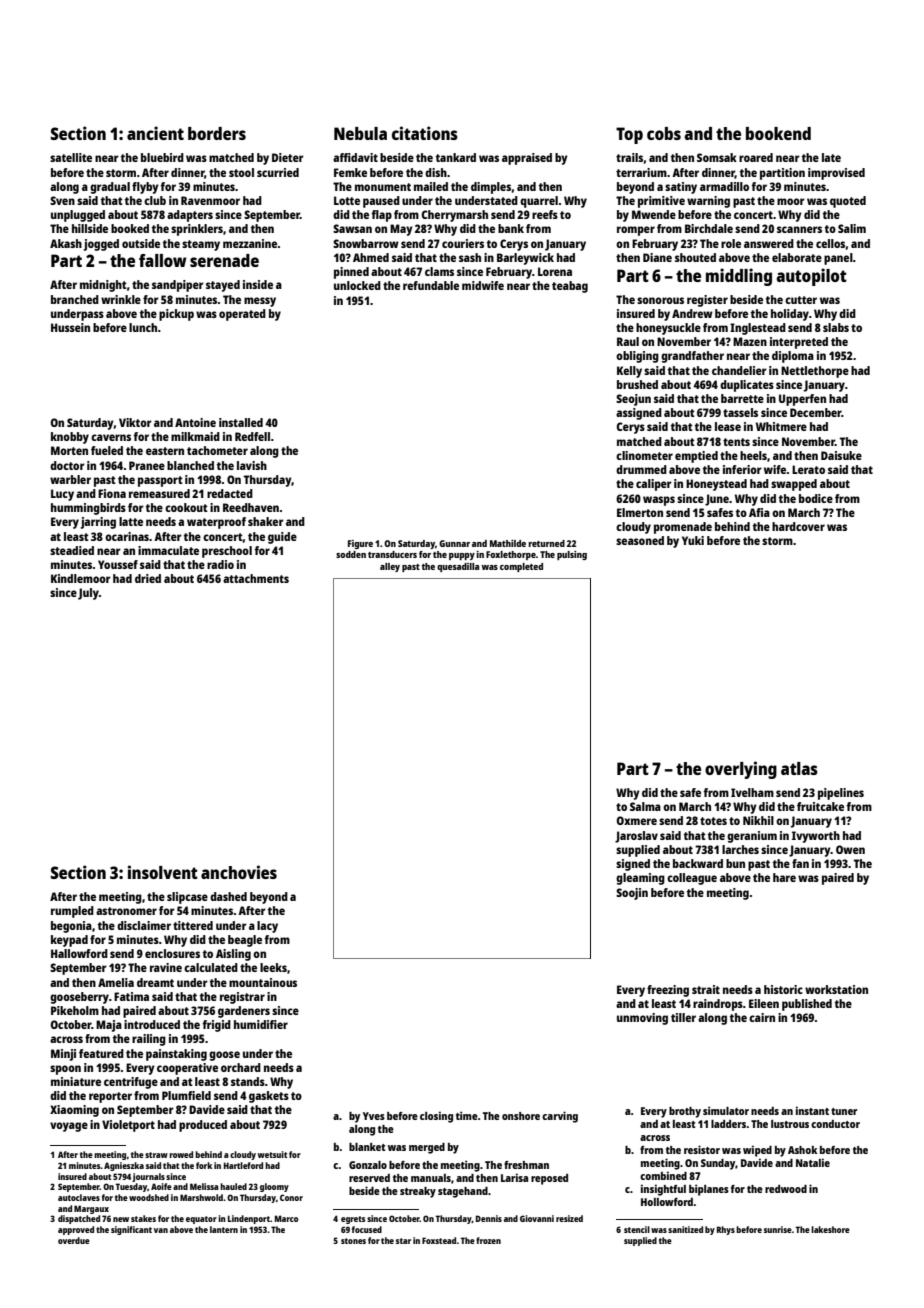  I want to click on bookend, so click(778, 133).
